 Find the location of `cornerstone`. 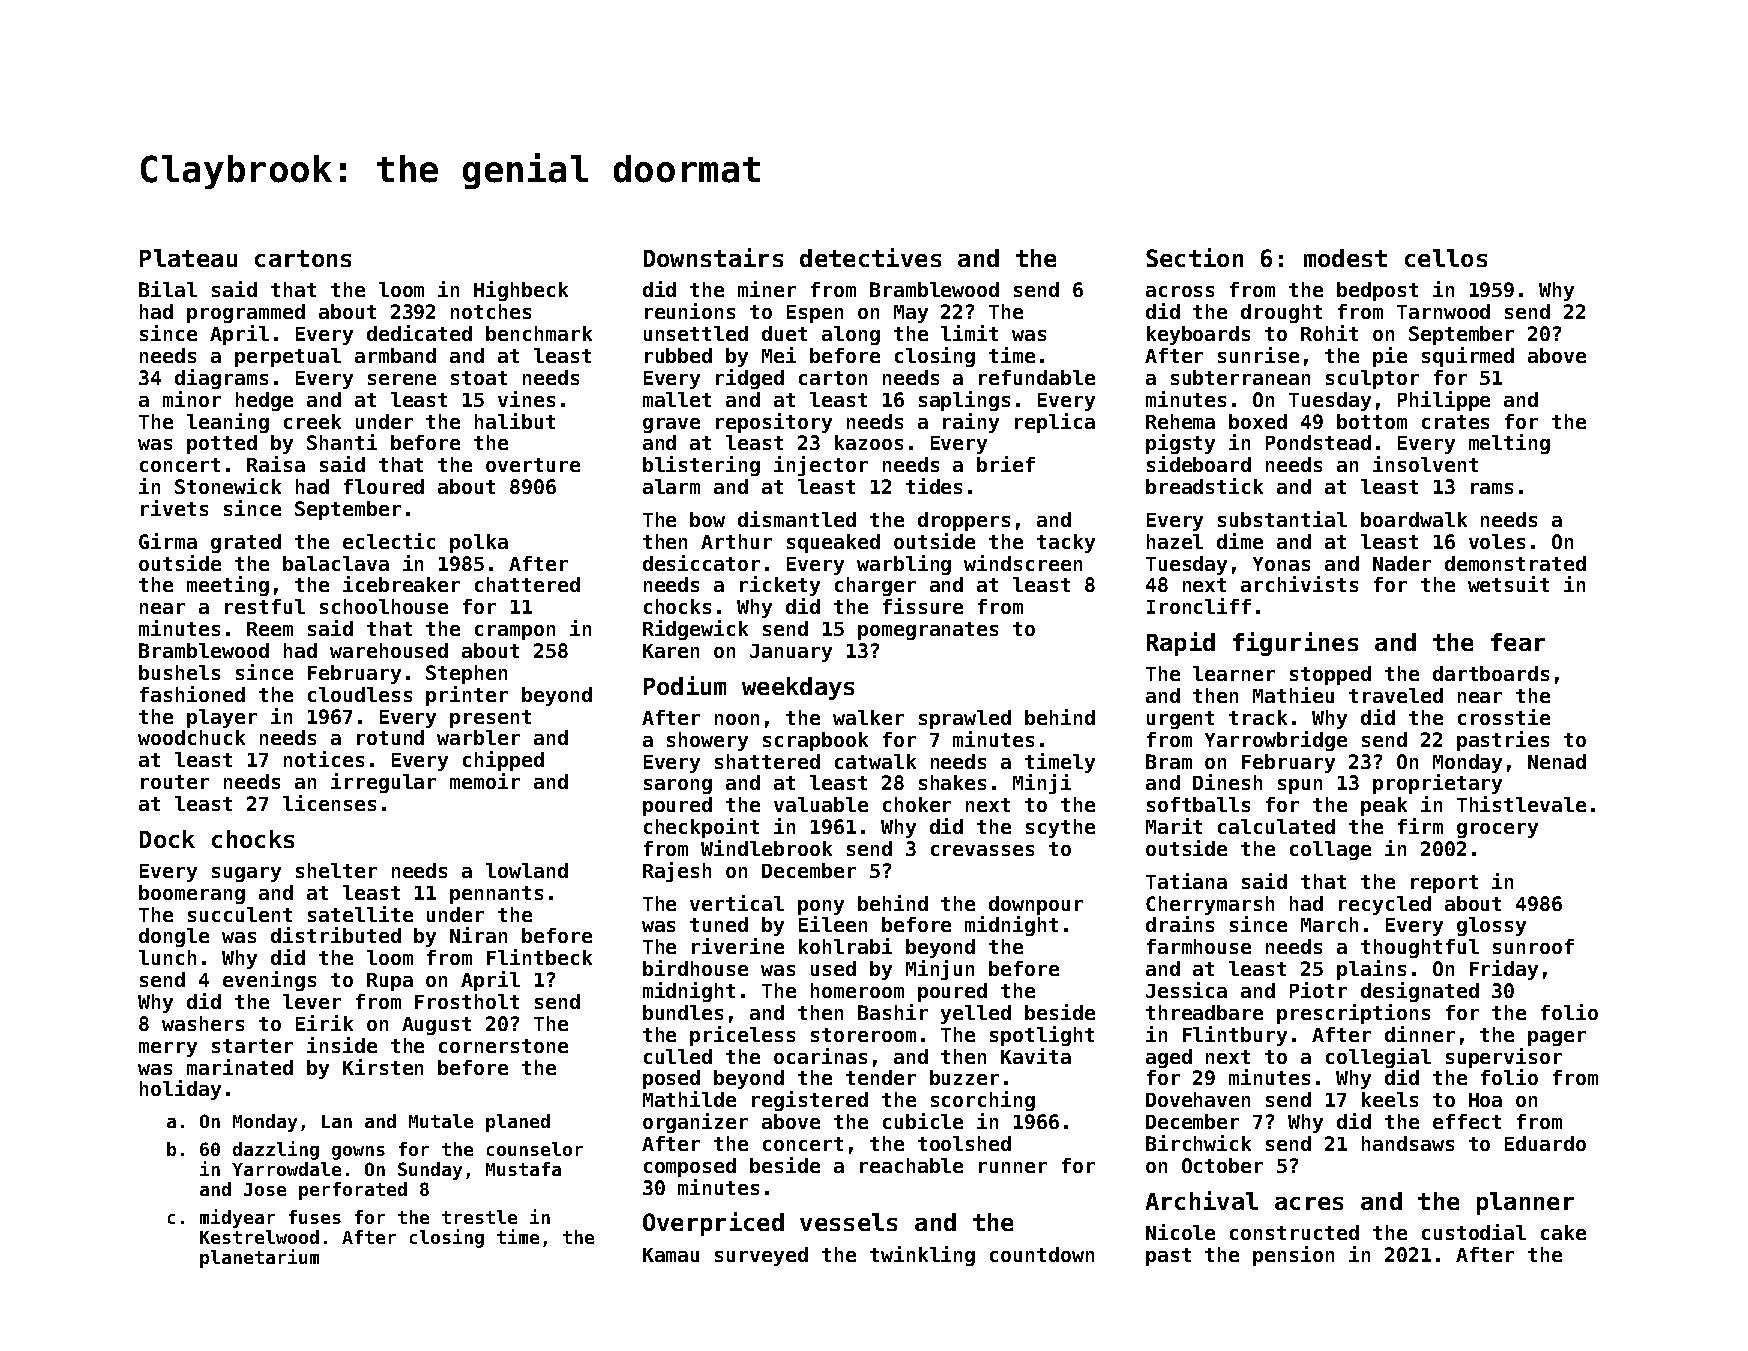

cornerstone is located at coordinates (503, 1046).
